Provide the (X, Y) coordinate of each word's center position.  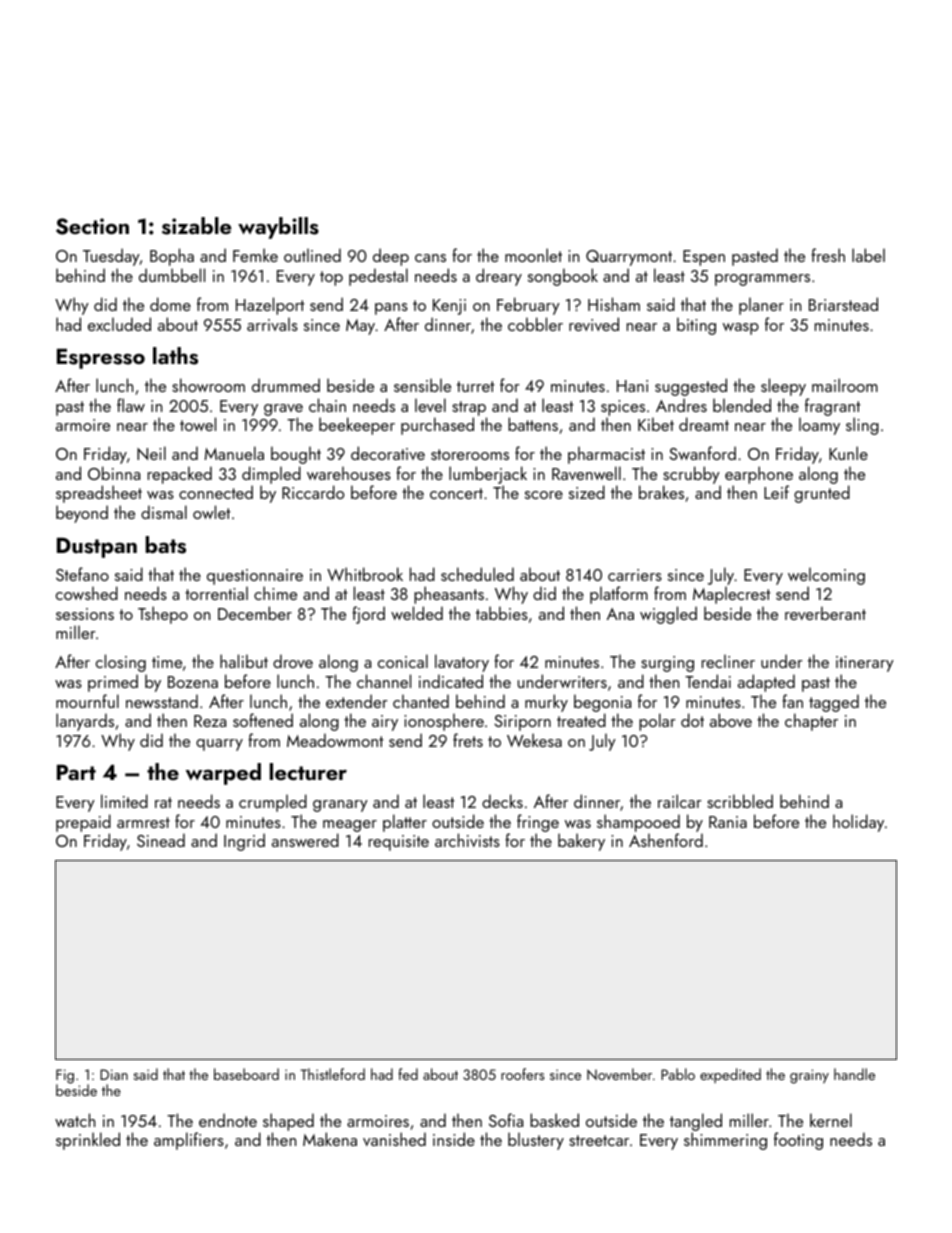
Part (76, 772)
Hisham (614, 304)
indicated (451, 681)
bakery (581, 842)
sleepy (783, 387)
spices (623, 408)
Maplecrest (731, 595)
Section (92, 226)
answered (305, 840)
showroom (208, 385)
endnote (228, 1120)
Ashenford (666, 840)
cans (430, 258)
